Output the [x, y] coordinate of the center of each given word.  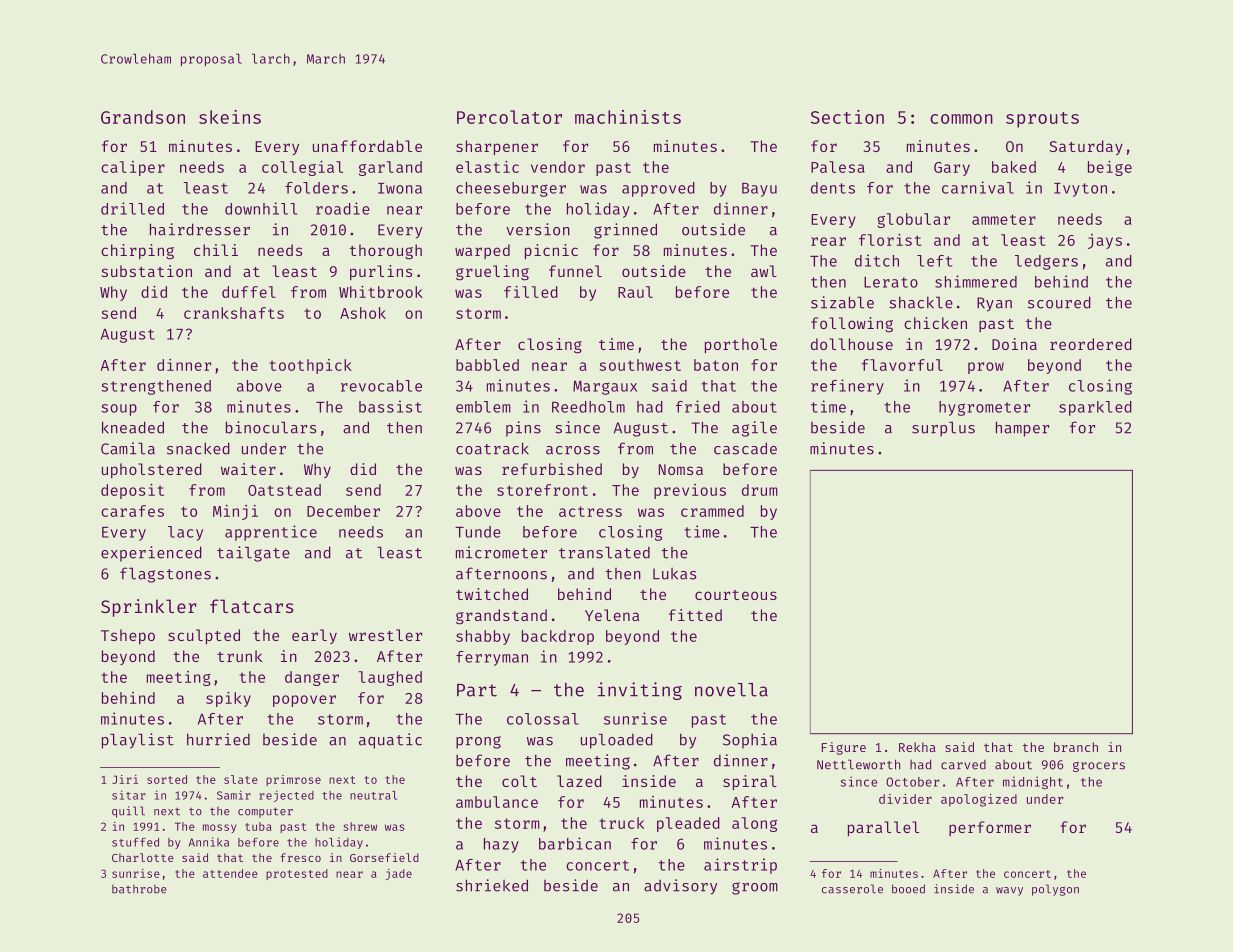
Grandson [143, 117]
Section [847, 117]
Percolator [509, 117]
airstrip [740, 866]
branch [1076, 747]
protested [297, 874]
